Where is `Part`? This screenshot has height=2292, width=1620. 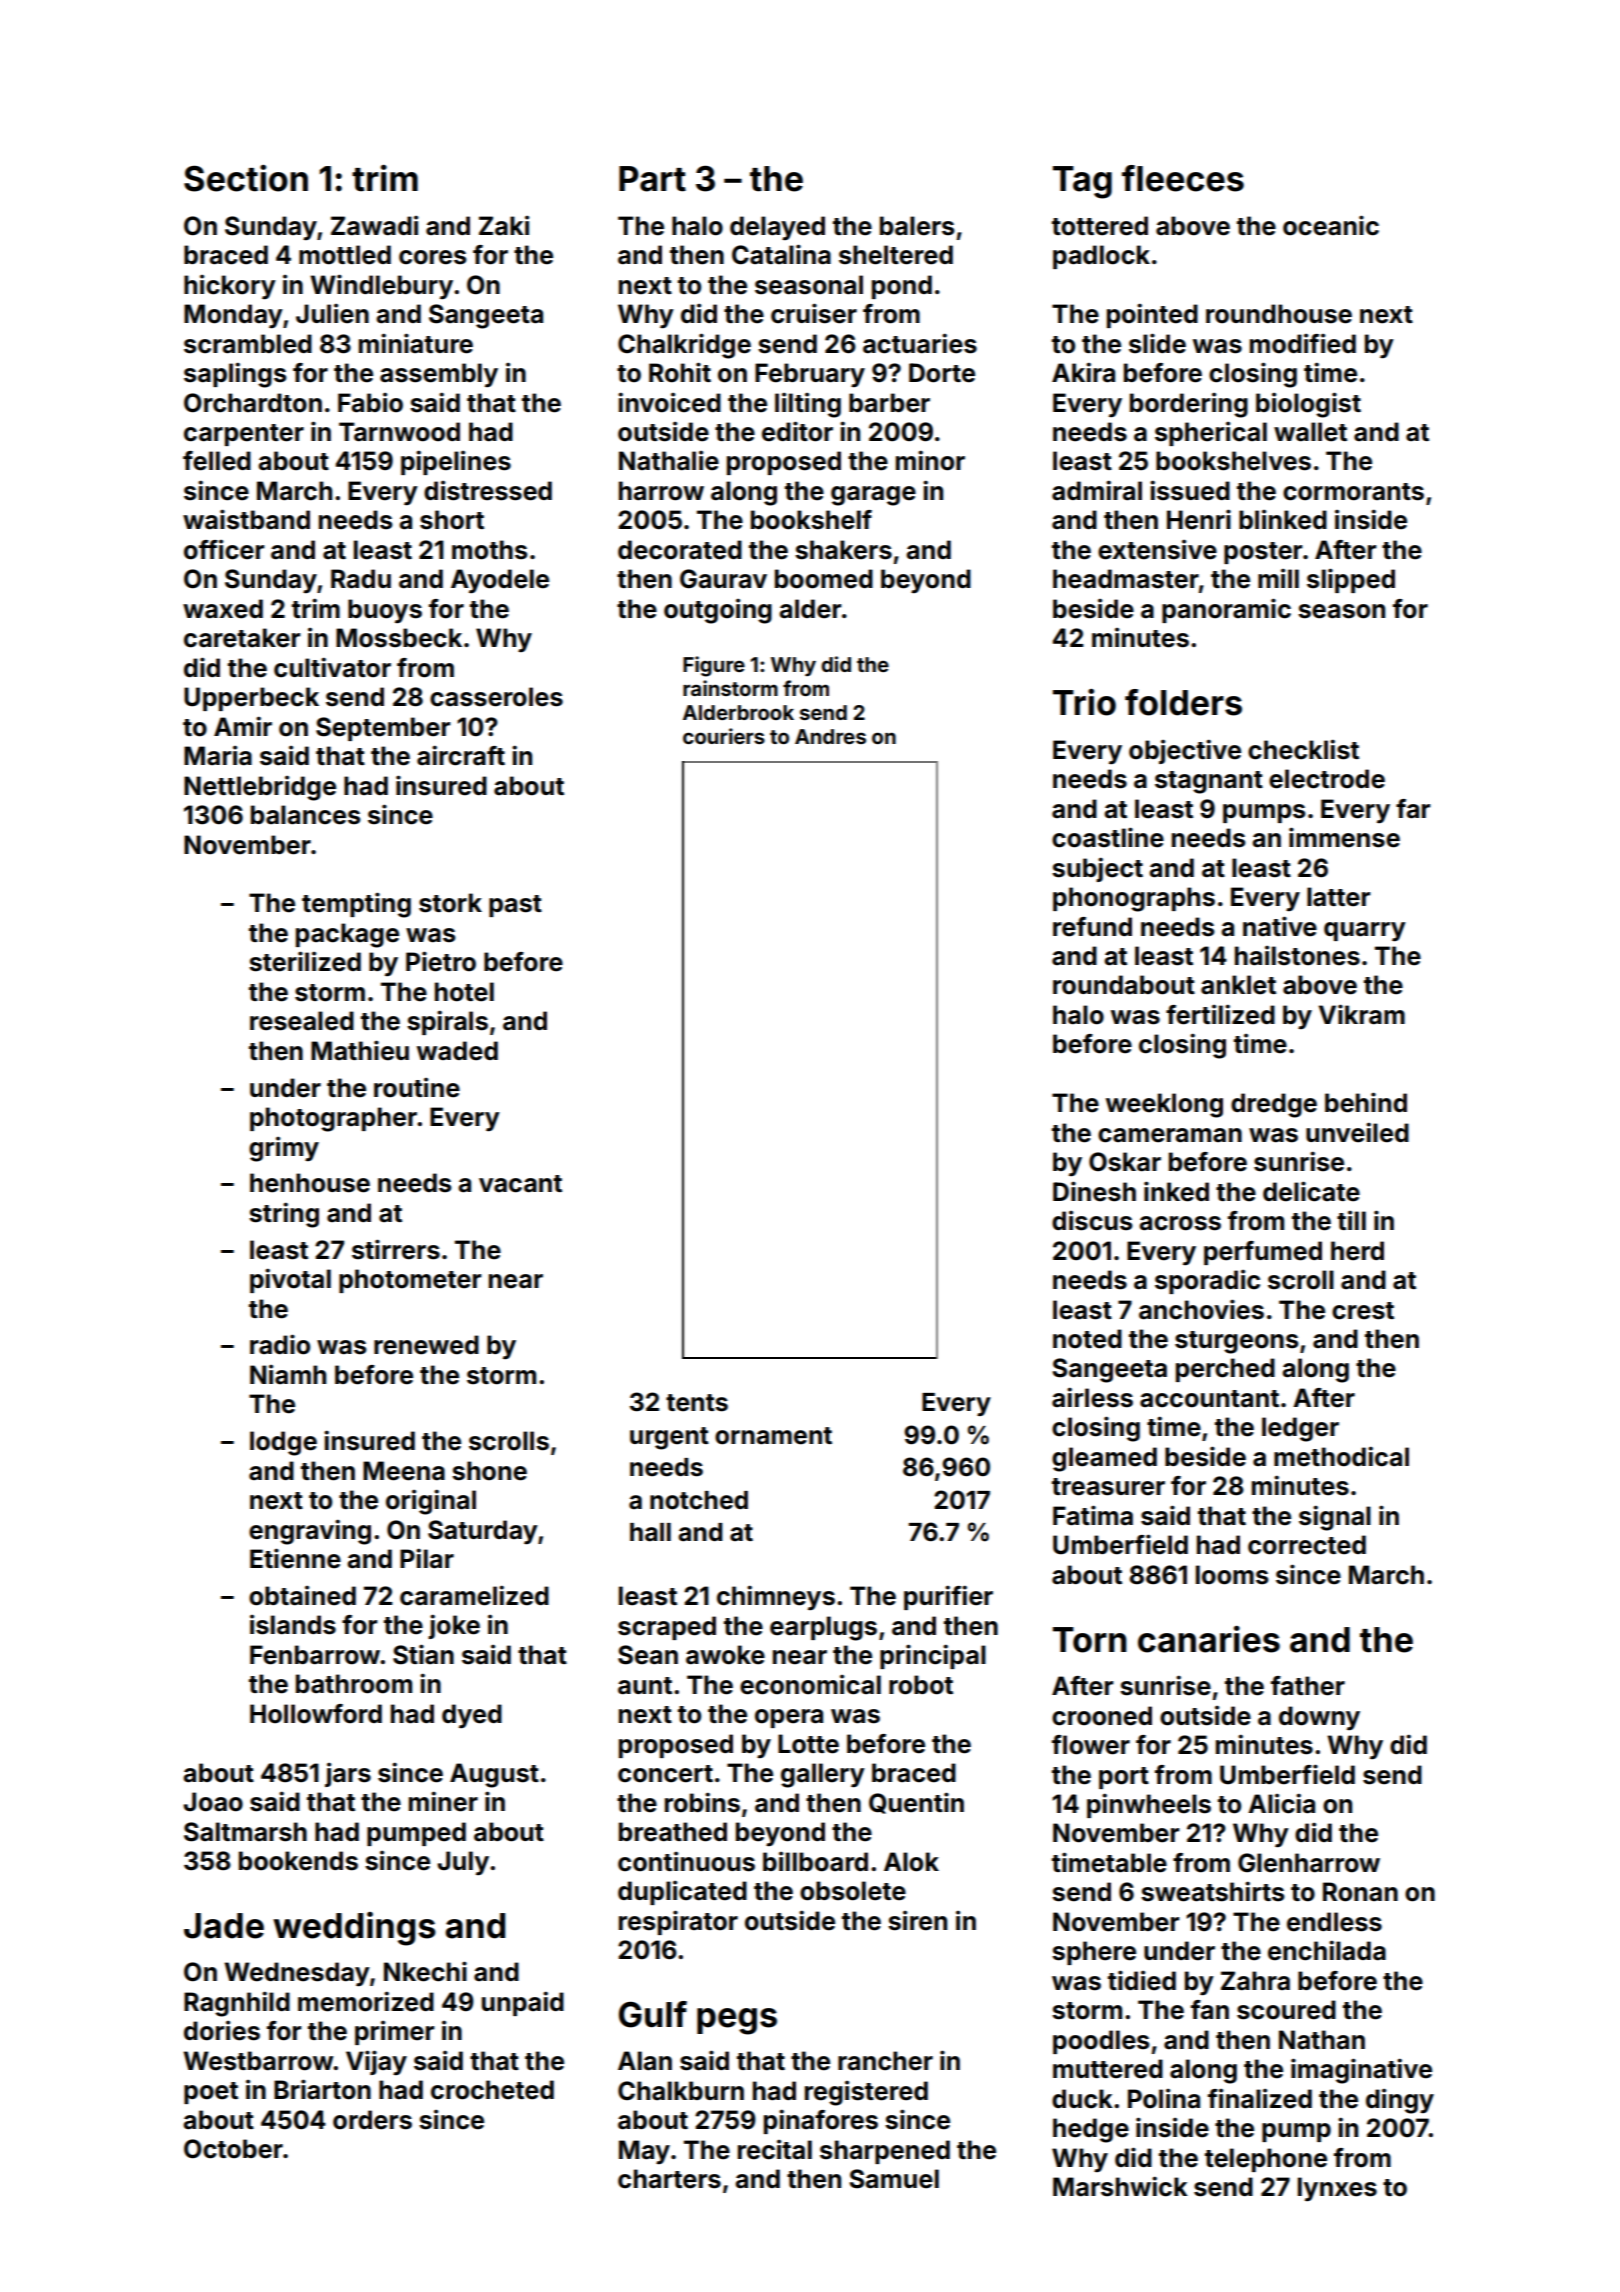 Part is located at coordinates (652, 179).
